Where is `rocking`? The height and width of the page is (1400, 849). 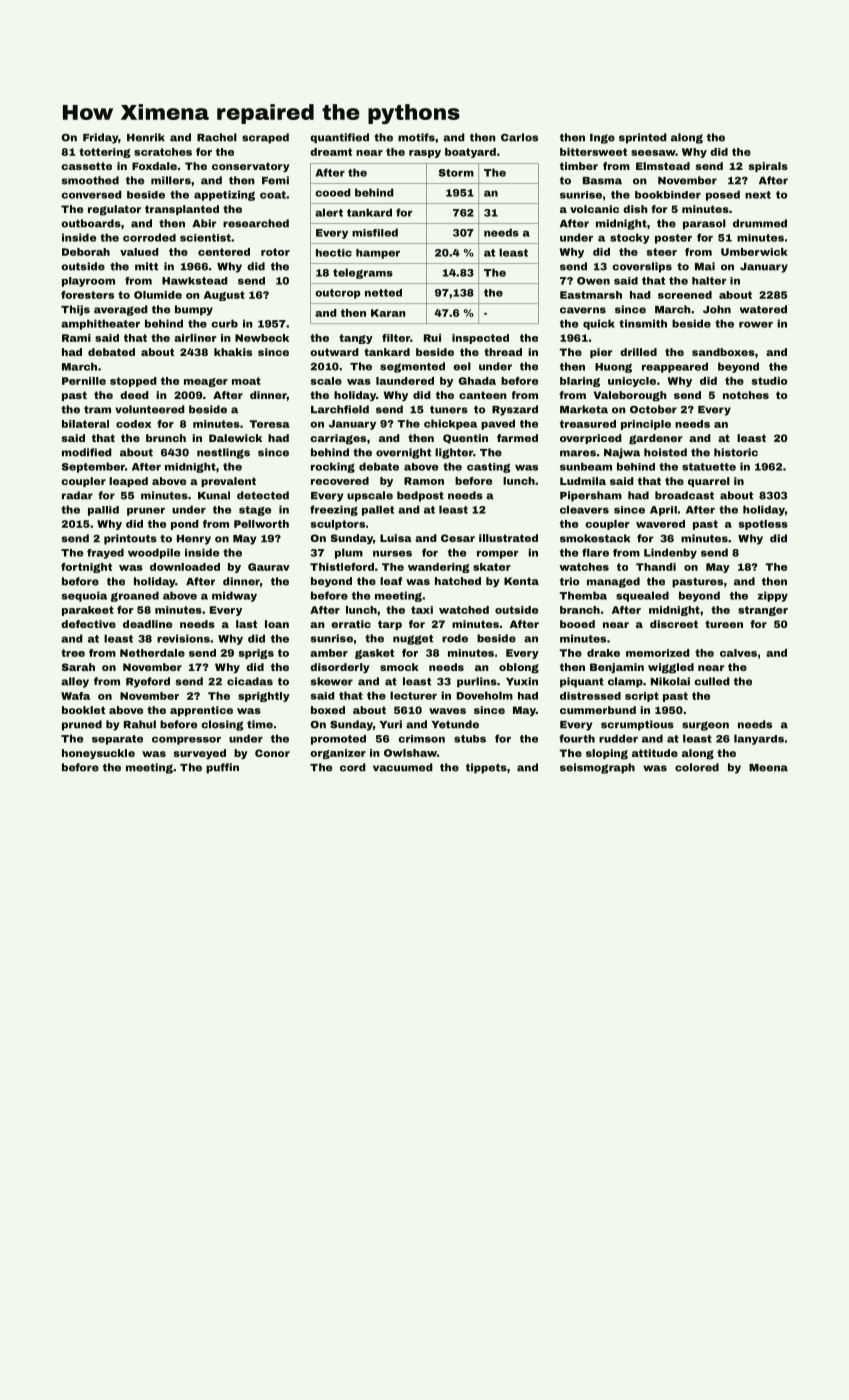
rocking is located at coordinates (333, 467).
